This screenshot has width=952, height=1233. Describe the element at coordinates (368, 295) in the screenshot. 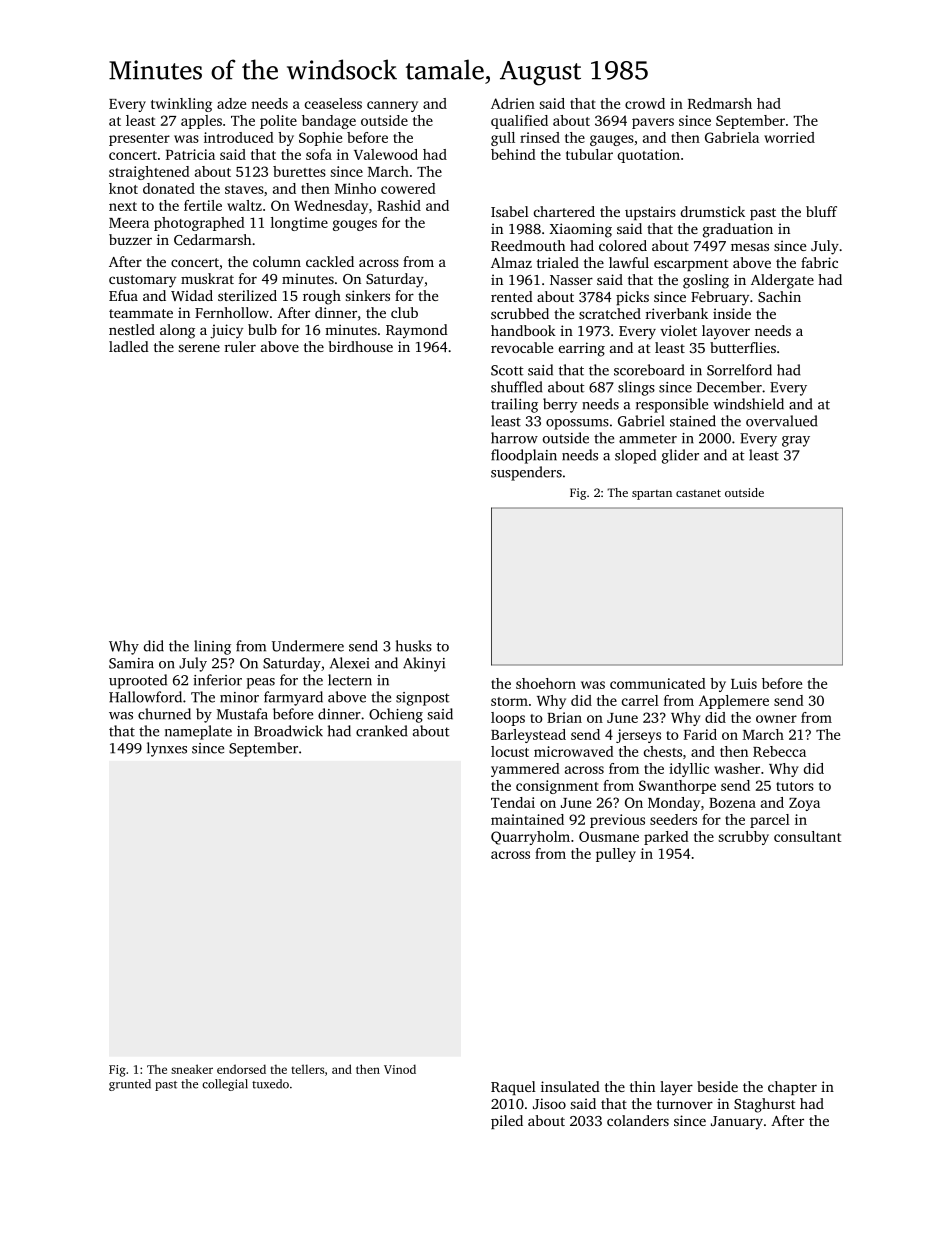

I see `sinkers` at that location.
